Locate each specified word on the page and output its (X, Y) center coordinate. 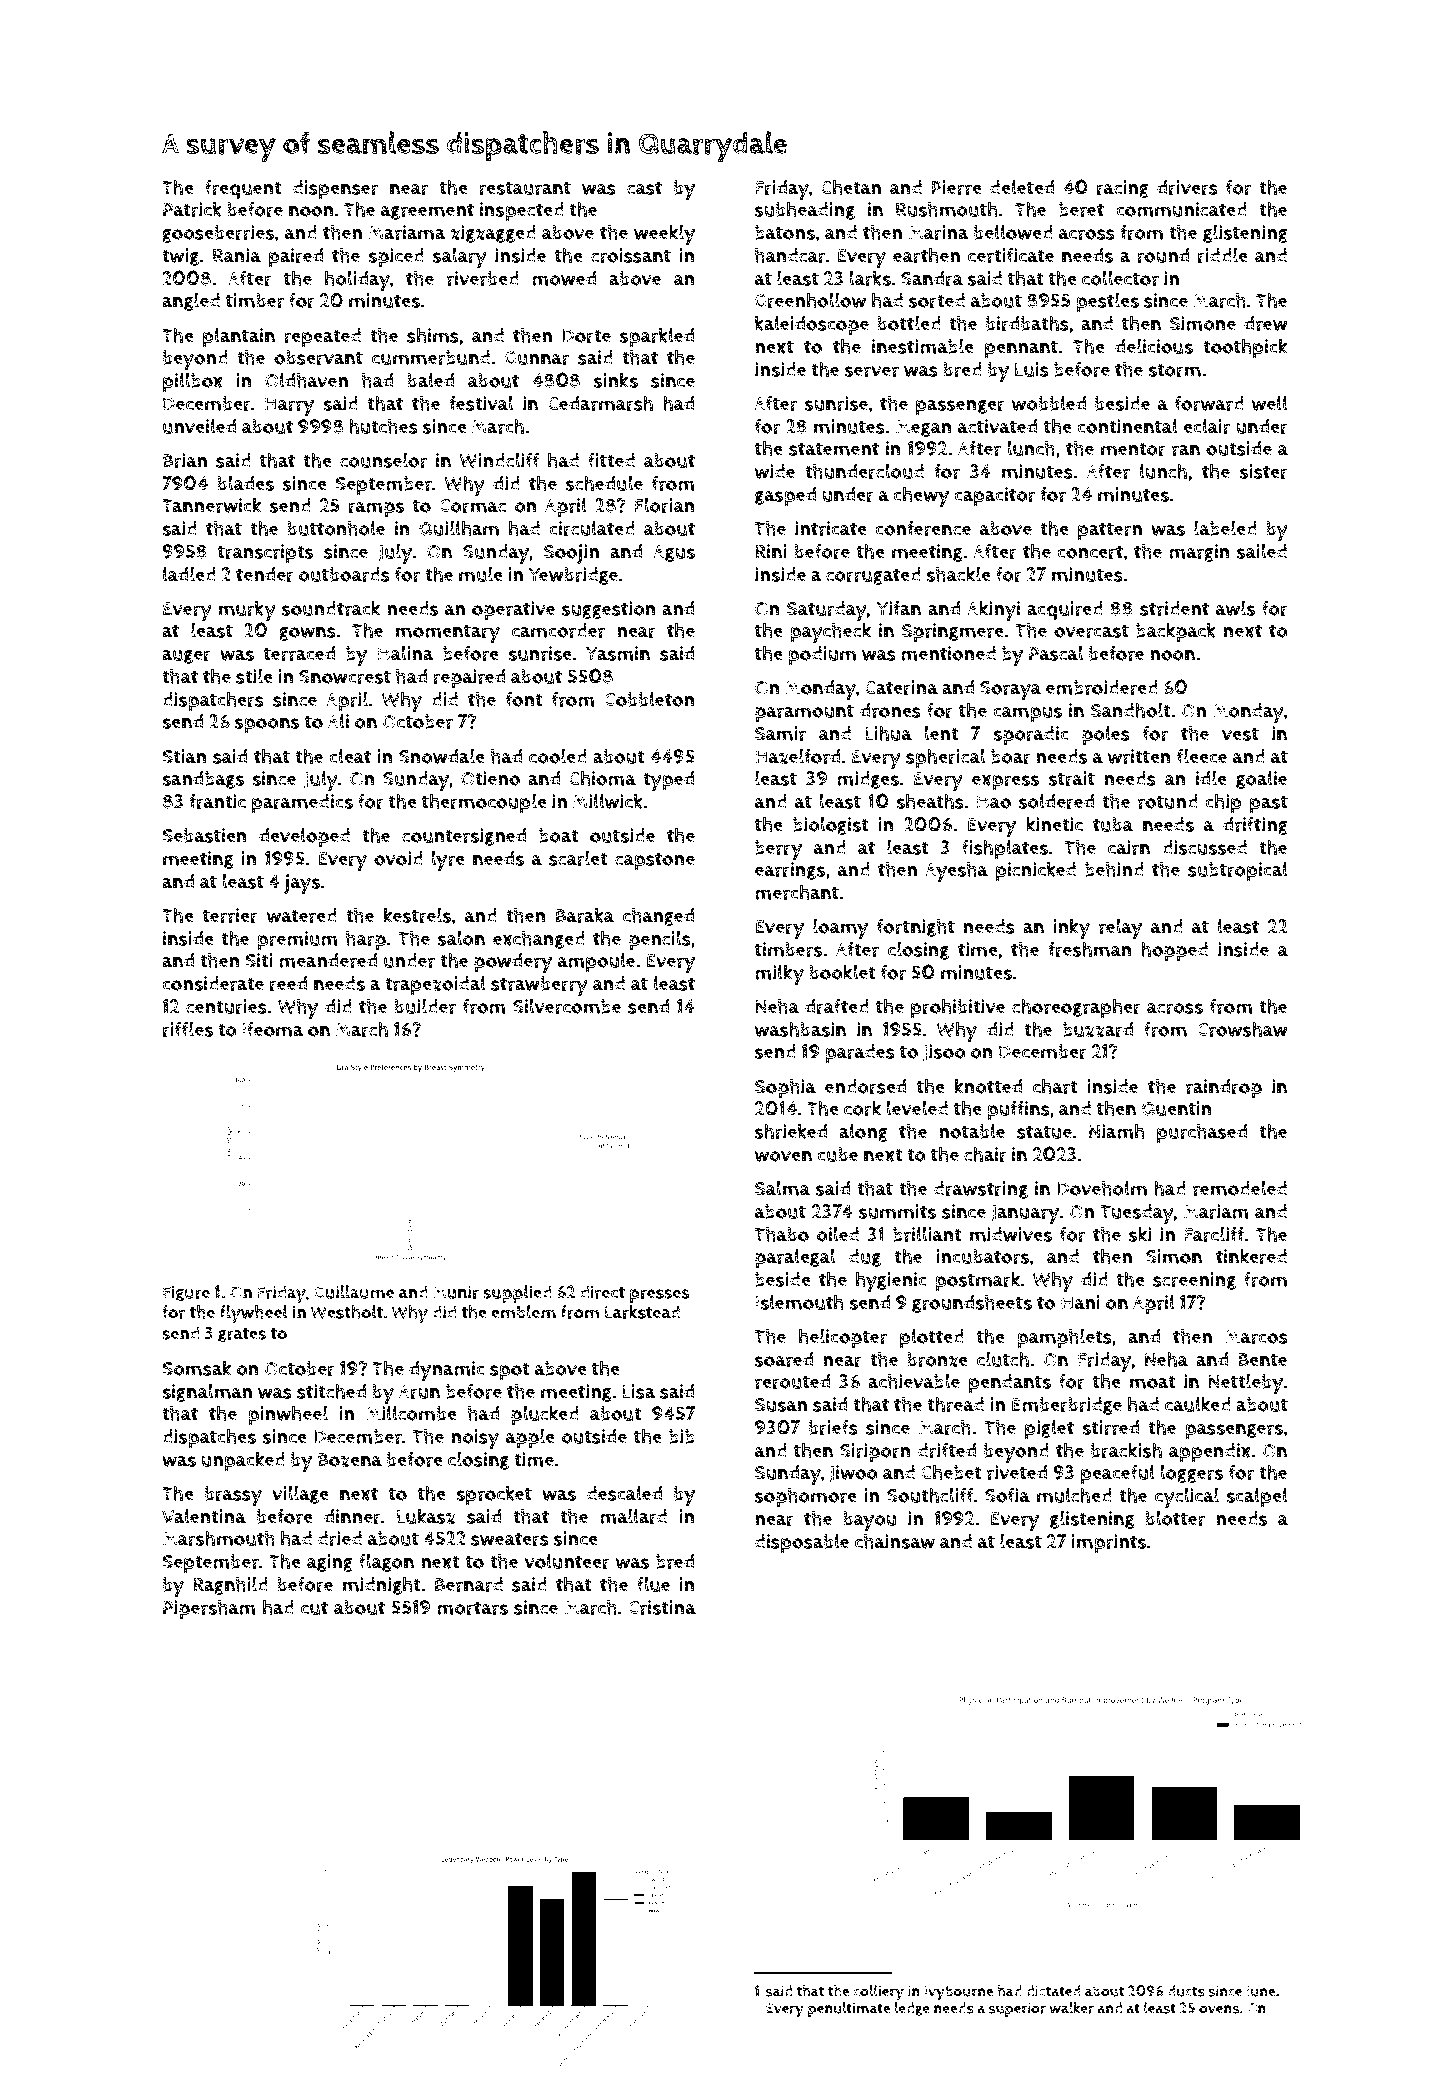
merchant (797, 892)
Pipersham (209, 1609)
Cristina (662, 1607)
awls (1236, 608)
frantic (217, 801)
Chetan (851, 187)
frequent (243, 190)
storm (1174, 370)
